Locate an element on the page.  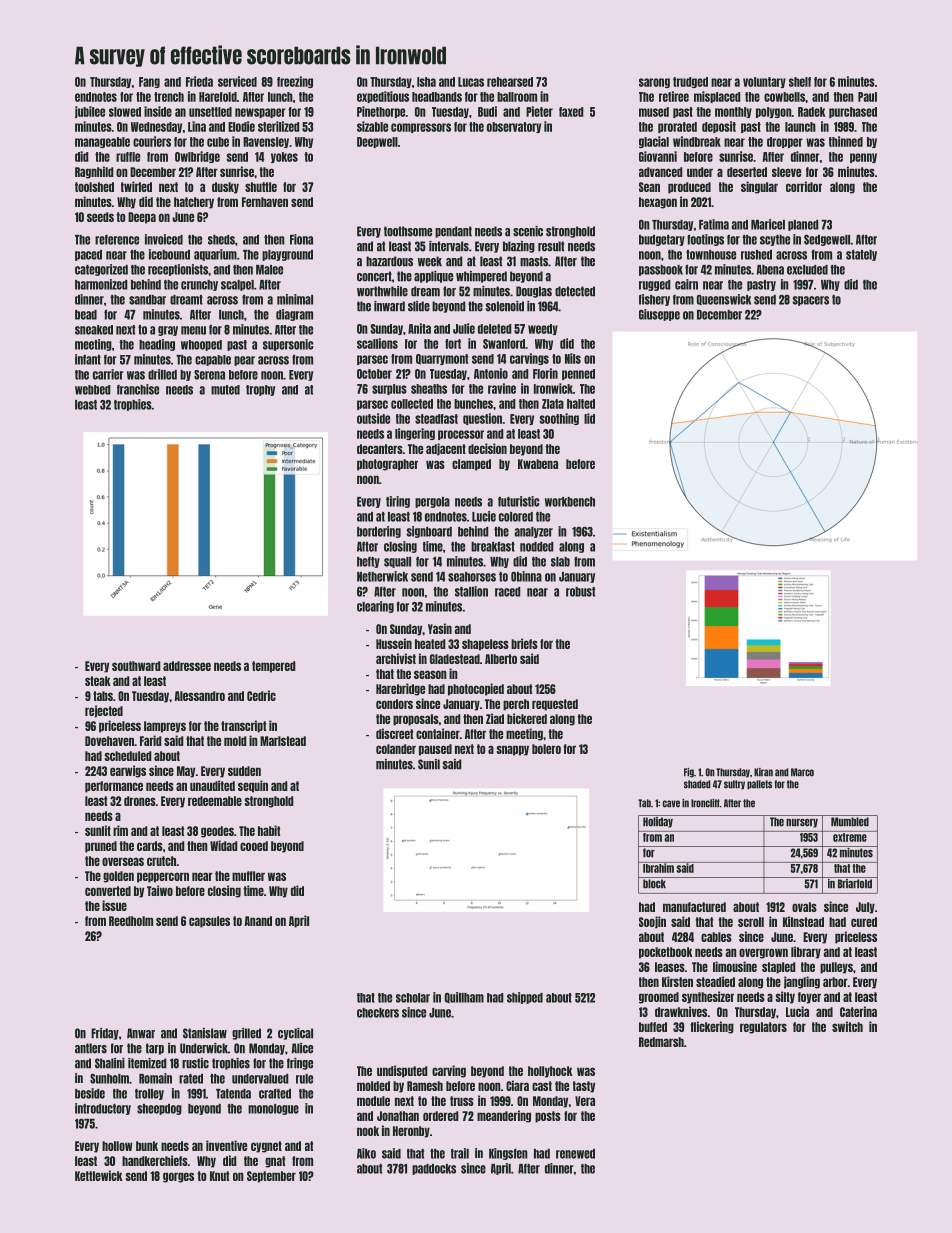
Pieter is located at coordinates (539, 111).
